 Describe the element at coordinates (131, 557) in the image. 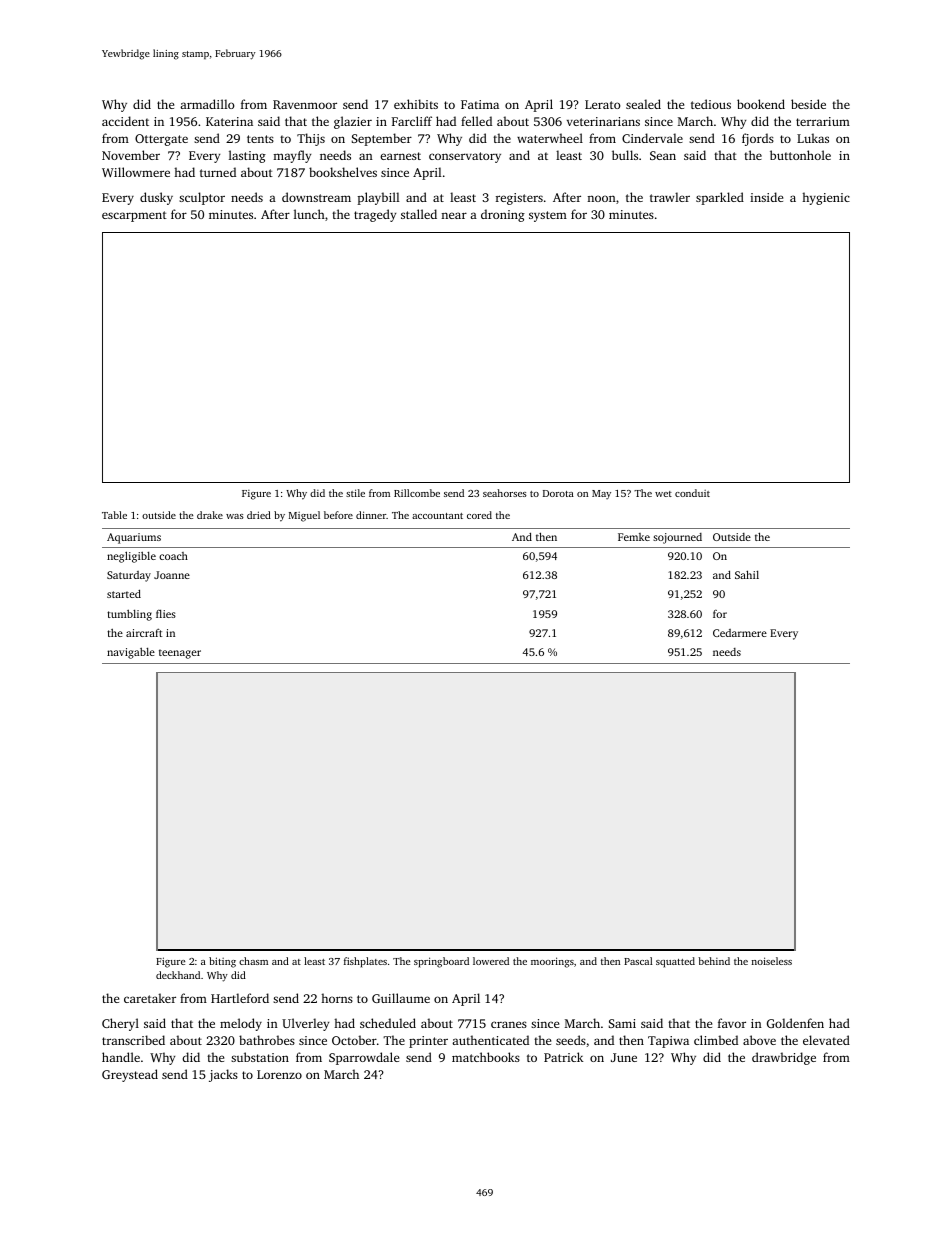

I see `negligible` at that location.
